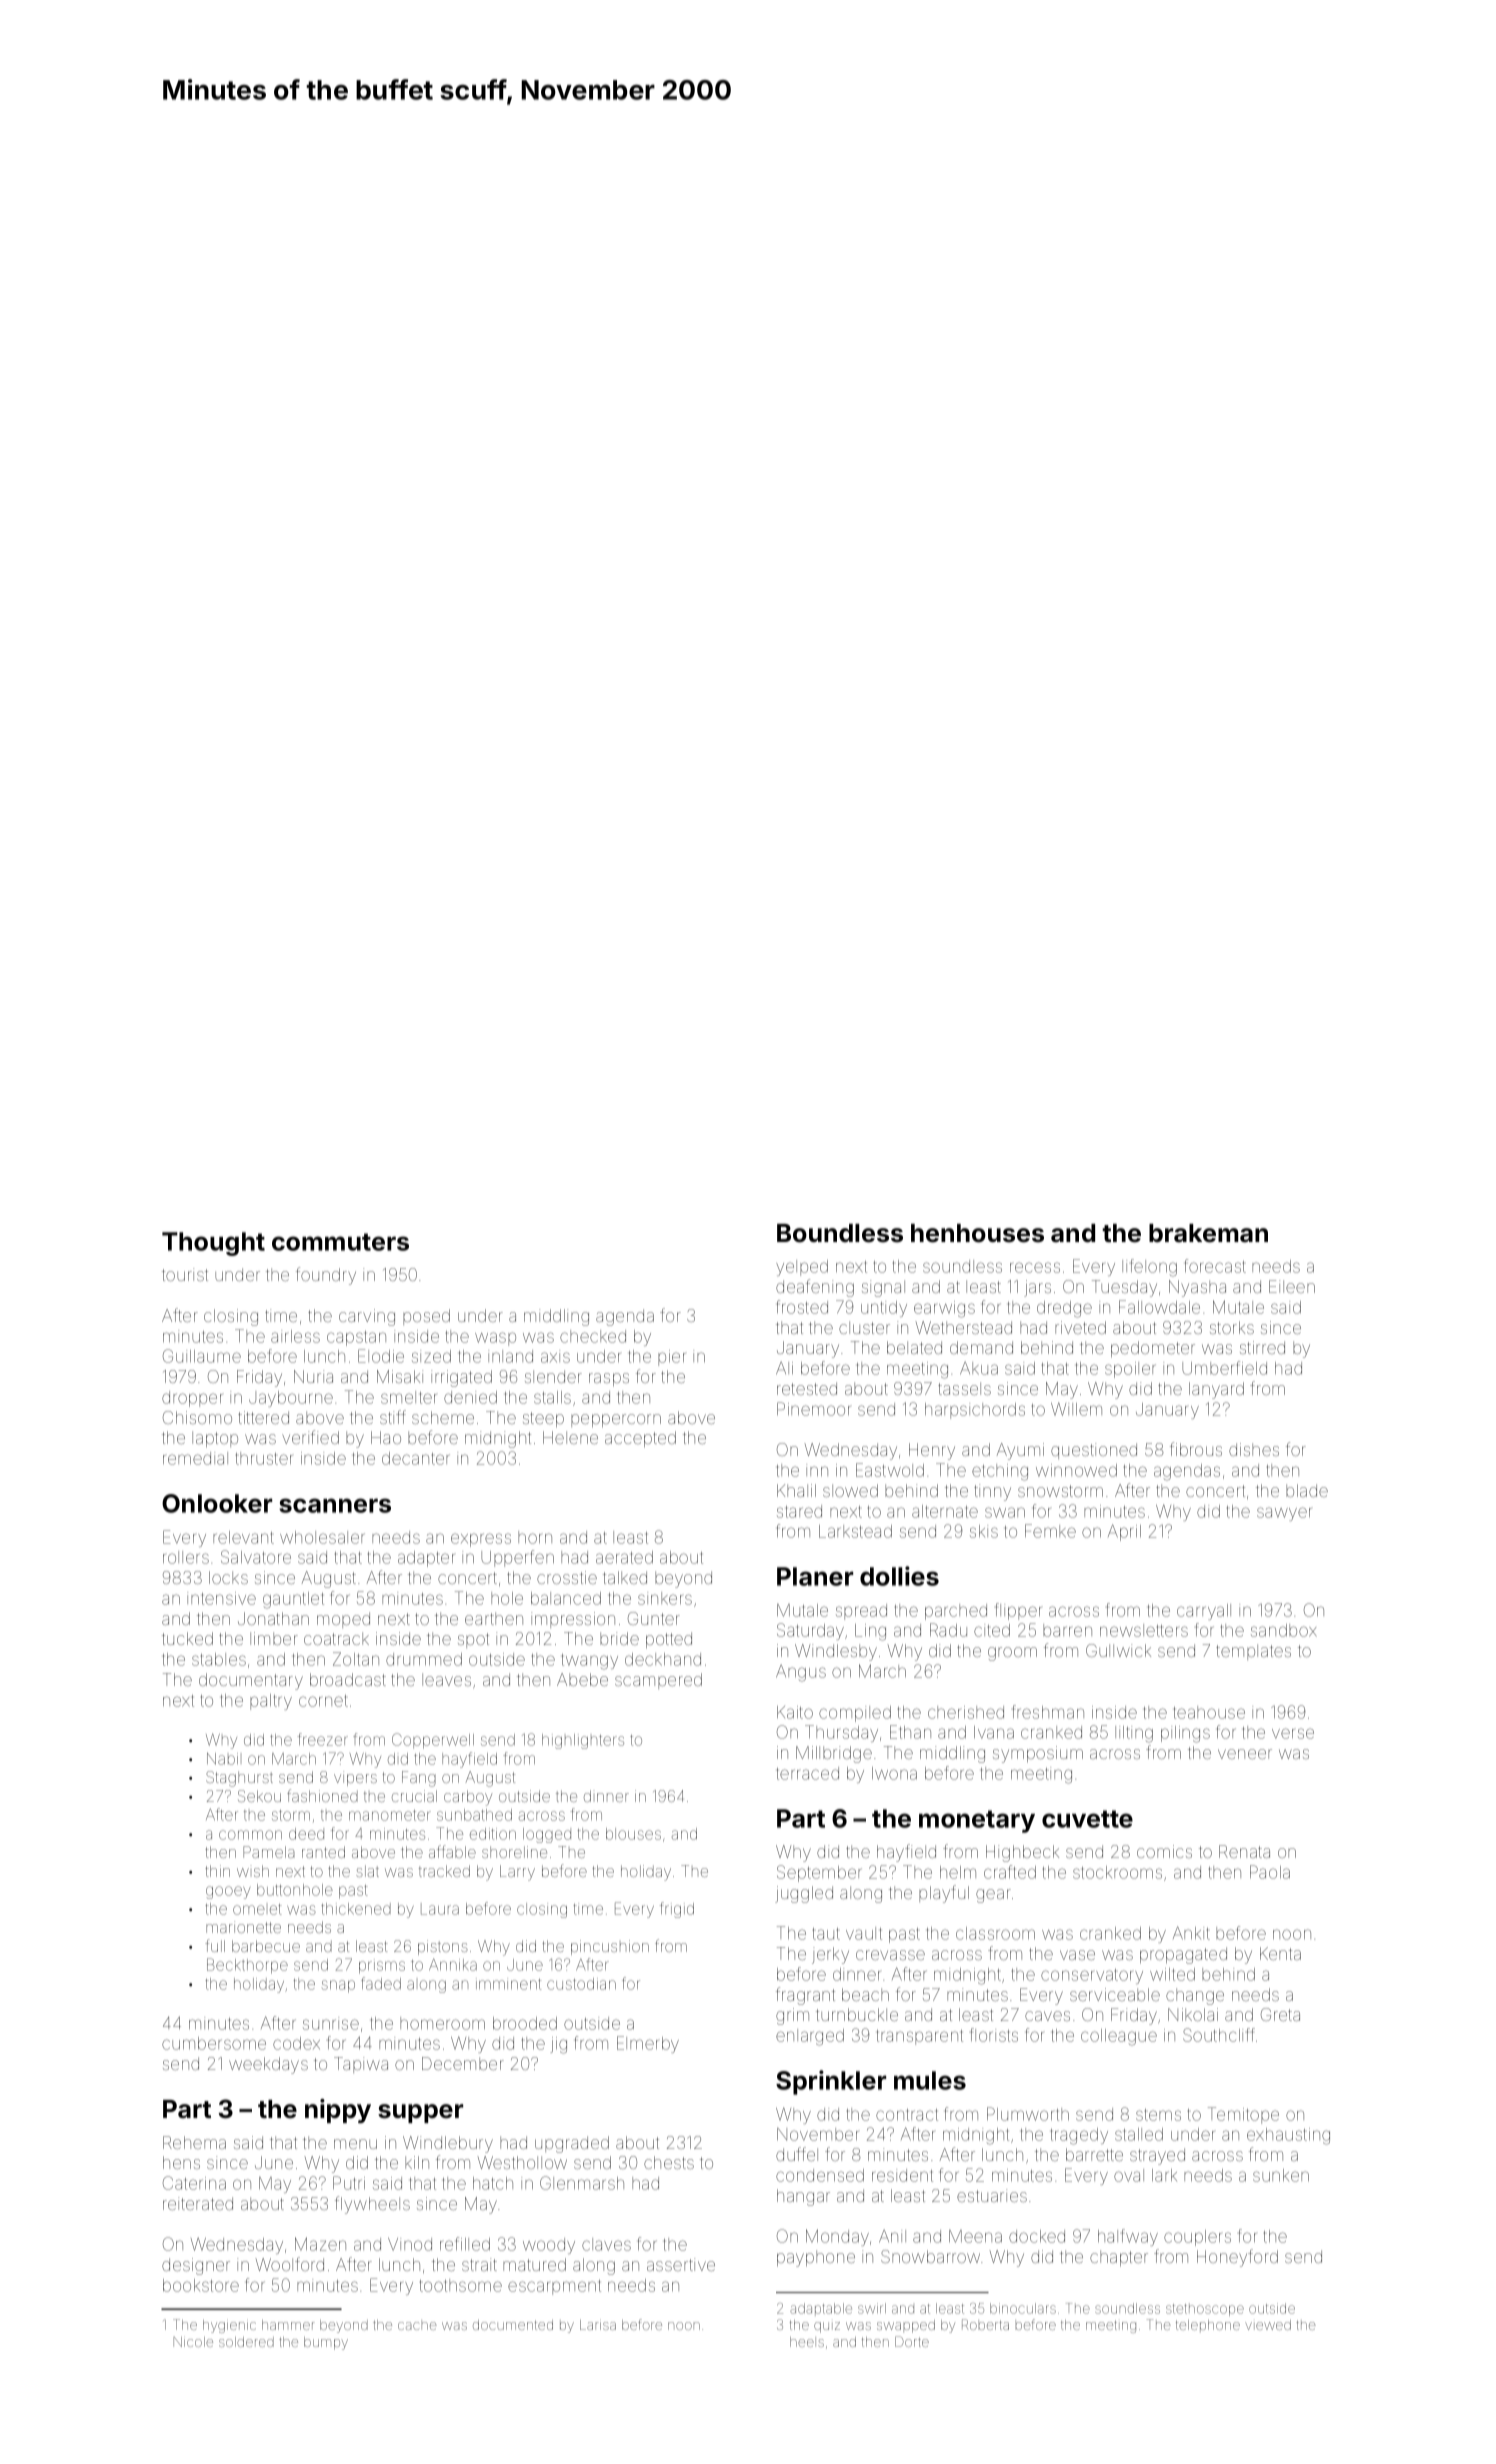  Describe the element at coordinates (446, 1679) in the document. I see `leaves` at that location.
